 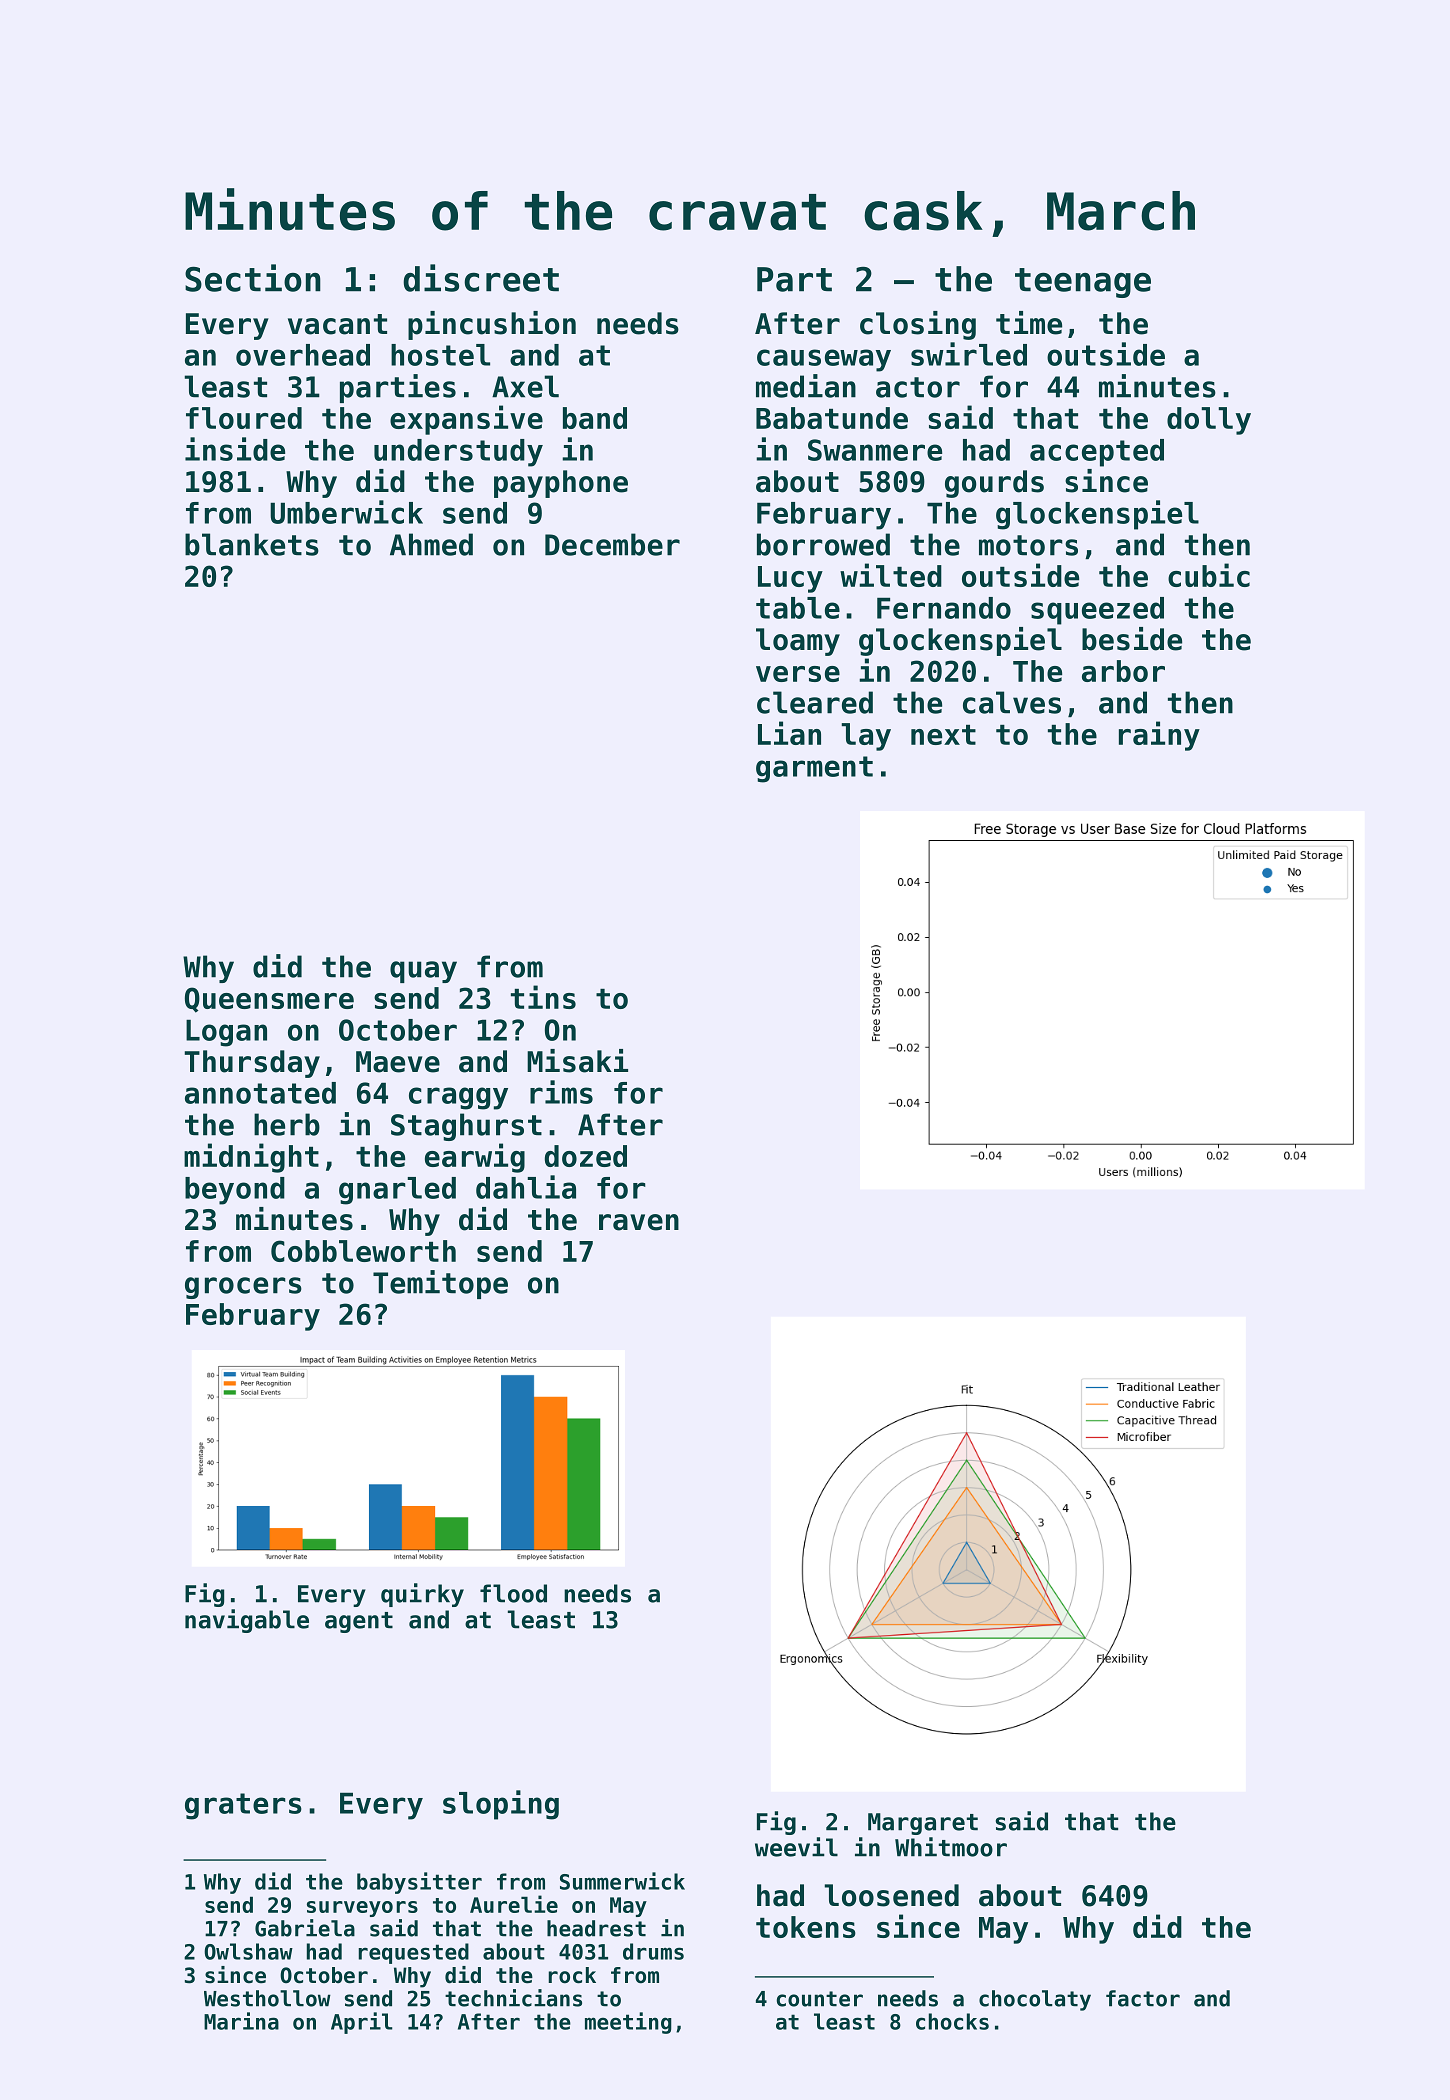 I want to click on Section, so click(x=253, y=278).
